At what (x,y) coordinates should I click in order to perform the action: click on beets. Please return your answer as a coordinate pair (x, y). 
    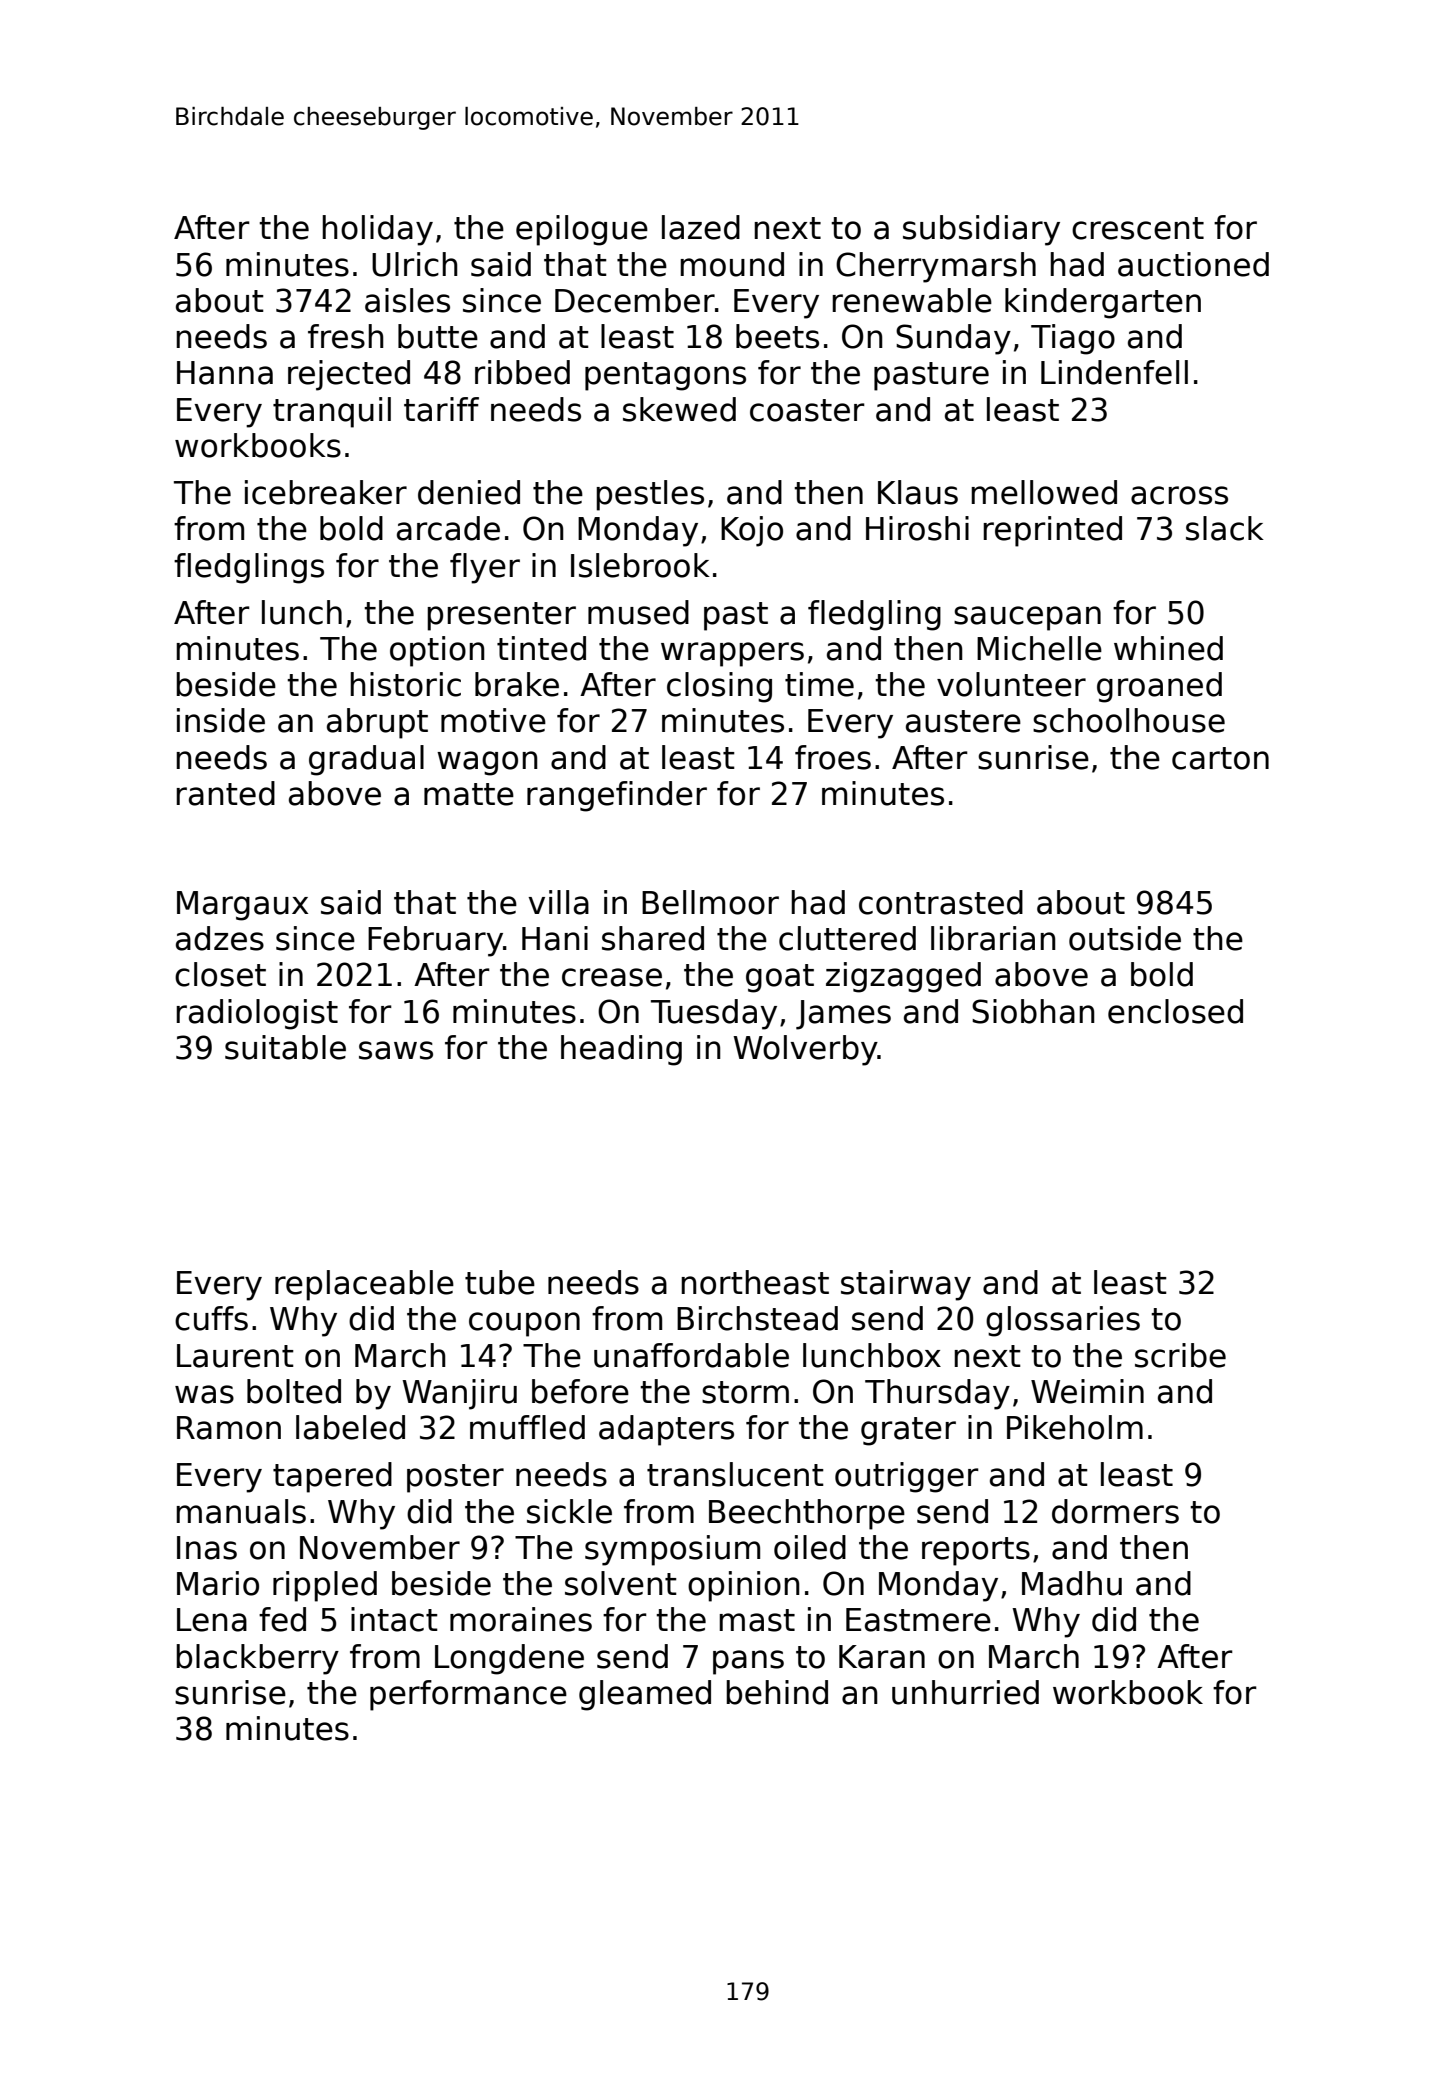
    Looking at the image, I should click on (777, 336).
